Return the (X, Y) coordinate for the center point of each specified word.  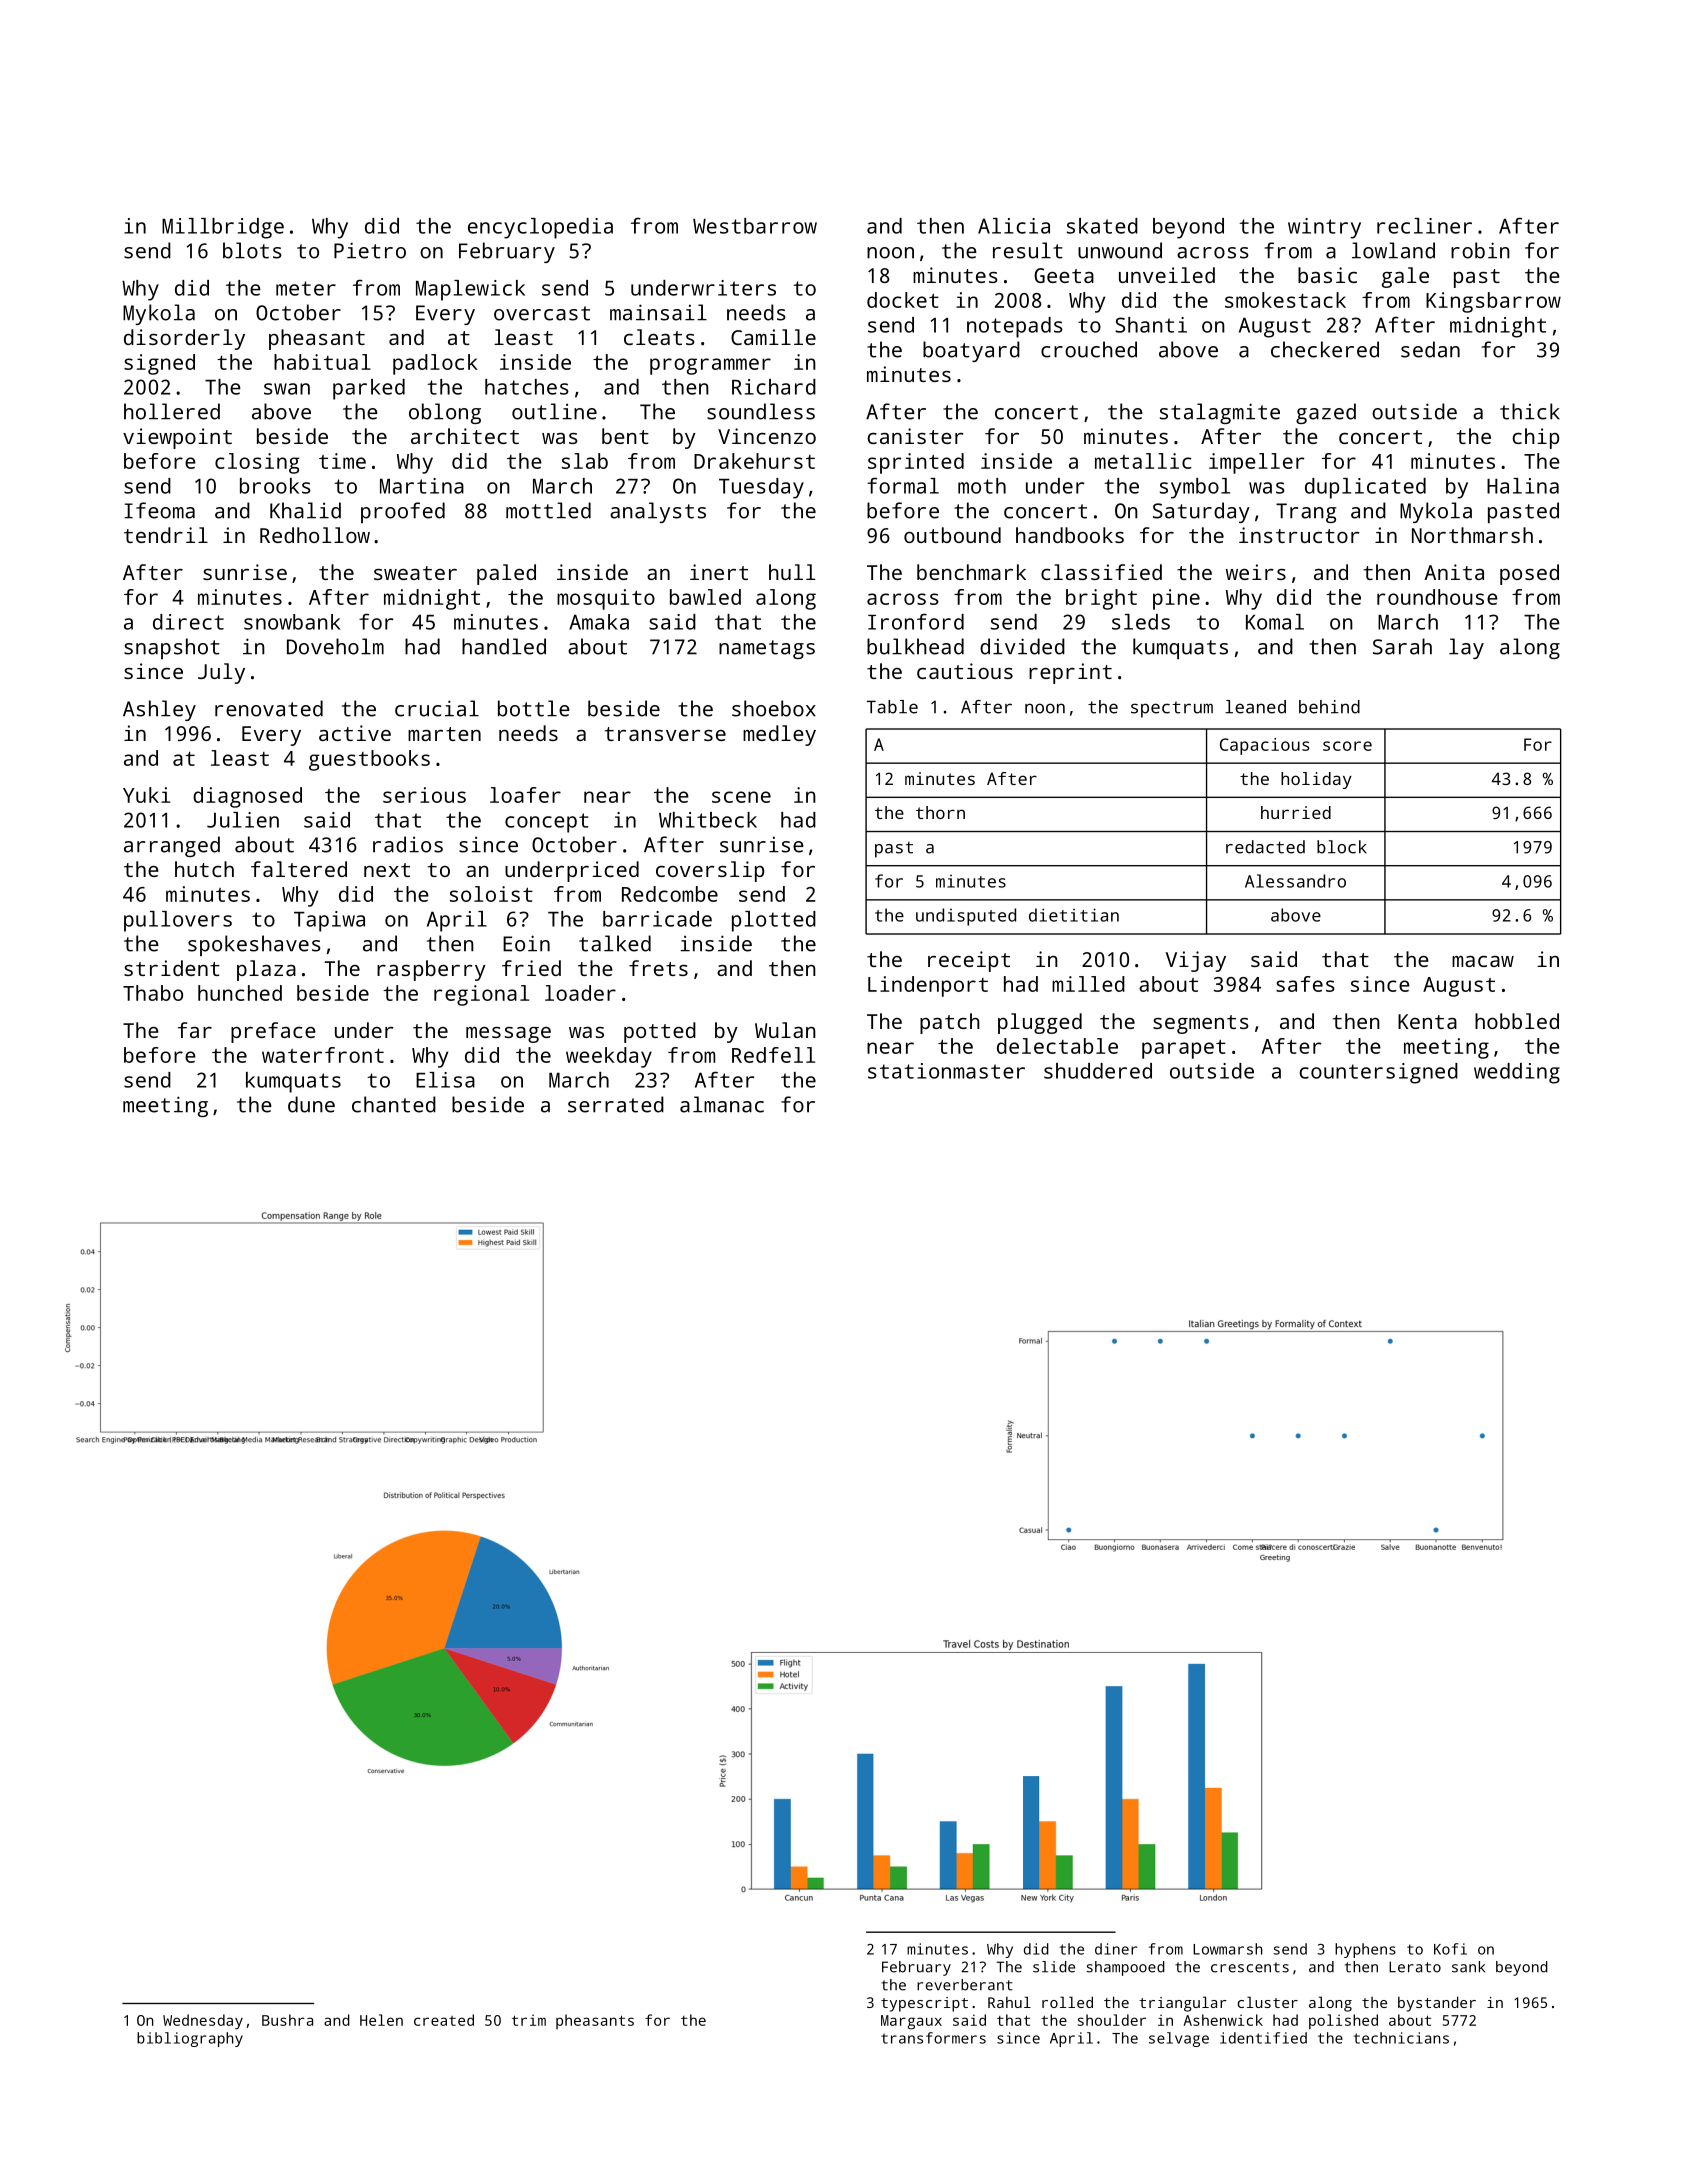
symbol (1195, 488)
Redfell (773, 1055)
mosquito (606, 599)
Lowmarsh (1228, 1949)
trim (529, 2020)
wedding (1517, 1073)
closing (257, 463)
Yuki (146, 795)
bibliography (190, 2039)
